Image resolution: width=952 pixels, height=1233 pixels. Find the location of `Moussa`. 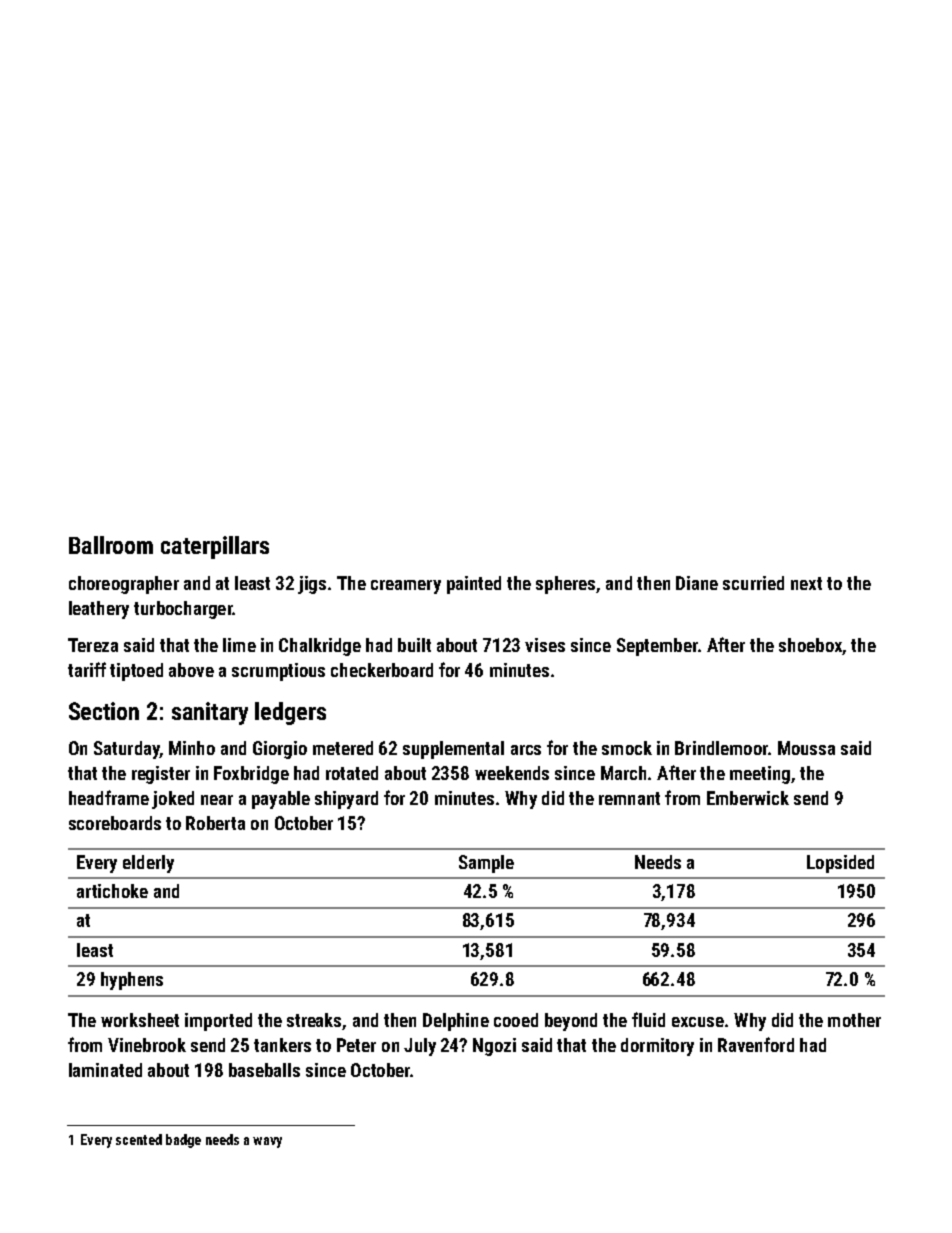

Moussa is located at coordinates (806, 748).
